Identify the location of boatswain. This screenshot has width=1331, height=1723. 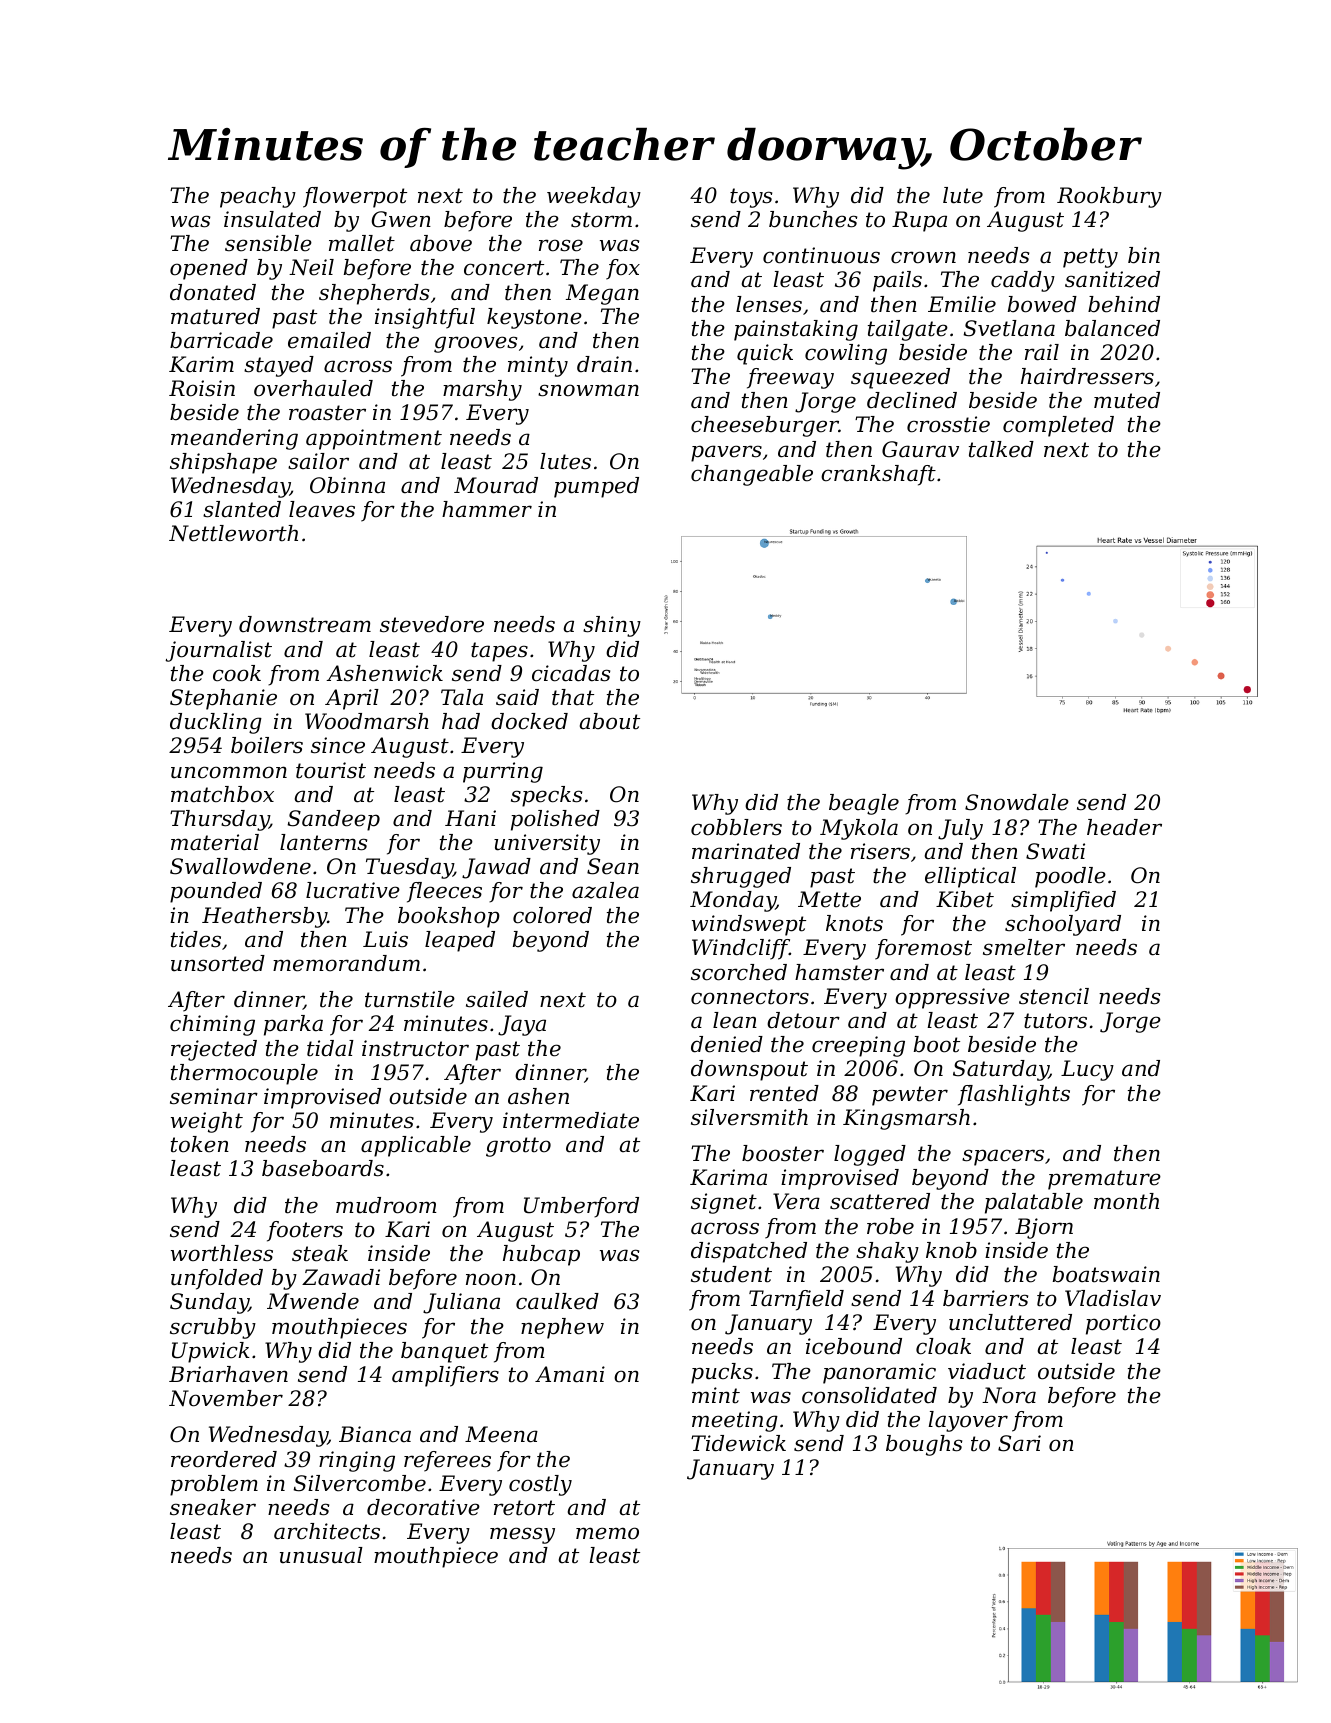
(1106, 1274).
